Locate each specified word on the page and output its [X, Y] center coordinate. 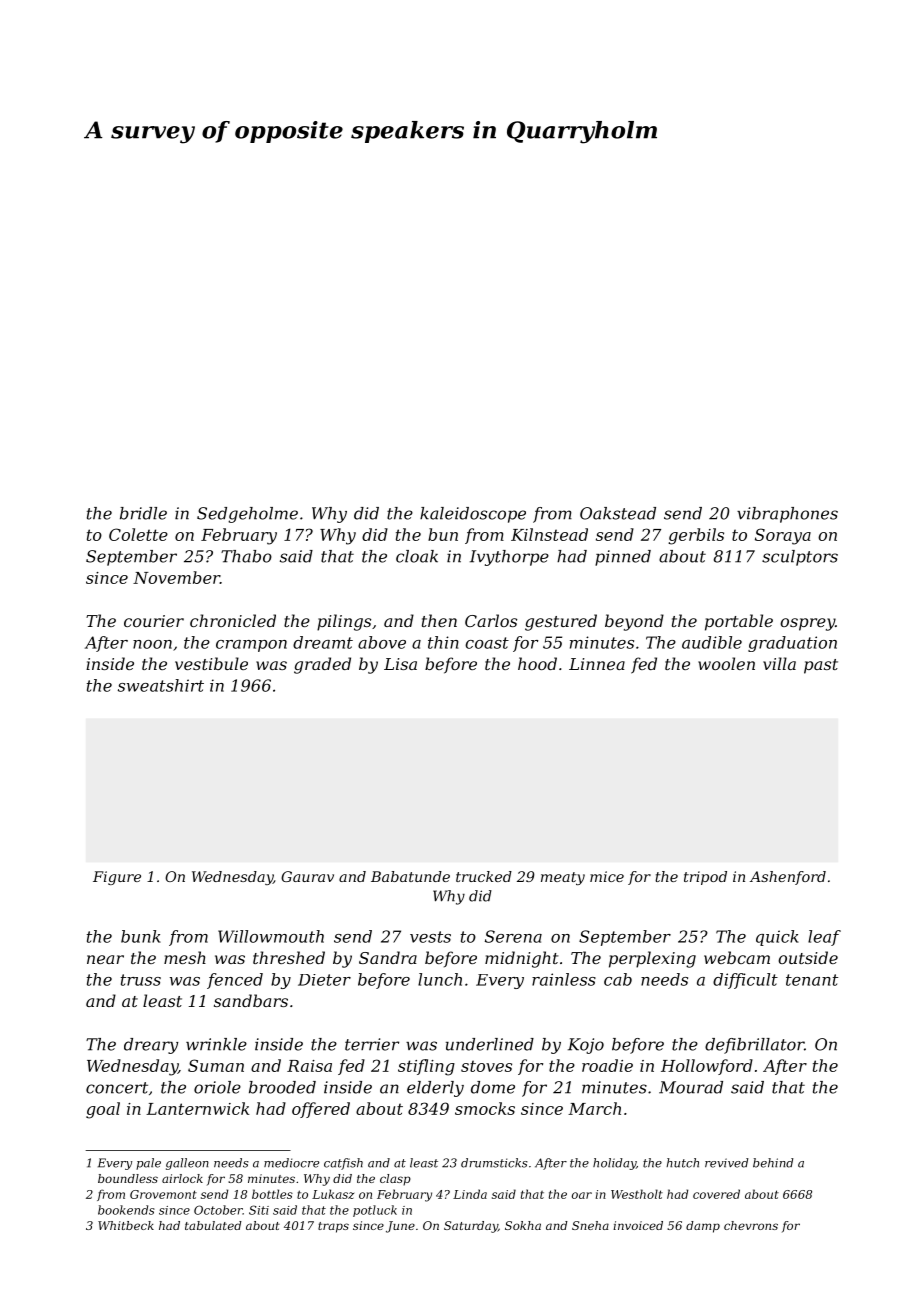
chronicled [233, 620]
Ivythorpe [509, 558]
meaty [563, 878]
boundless [128, 1178]
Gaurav [307, 876]
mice [607, 876]
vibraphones [787, 515]
